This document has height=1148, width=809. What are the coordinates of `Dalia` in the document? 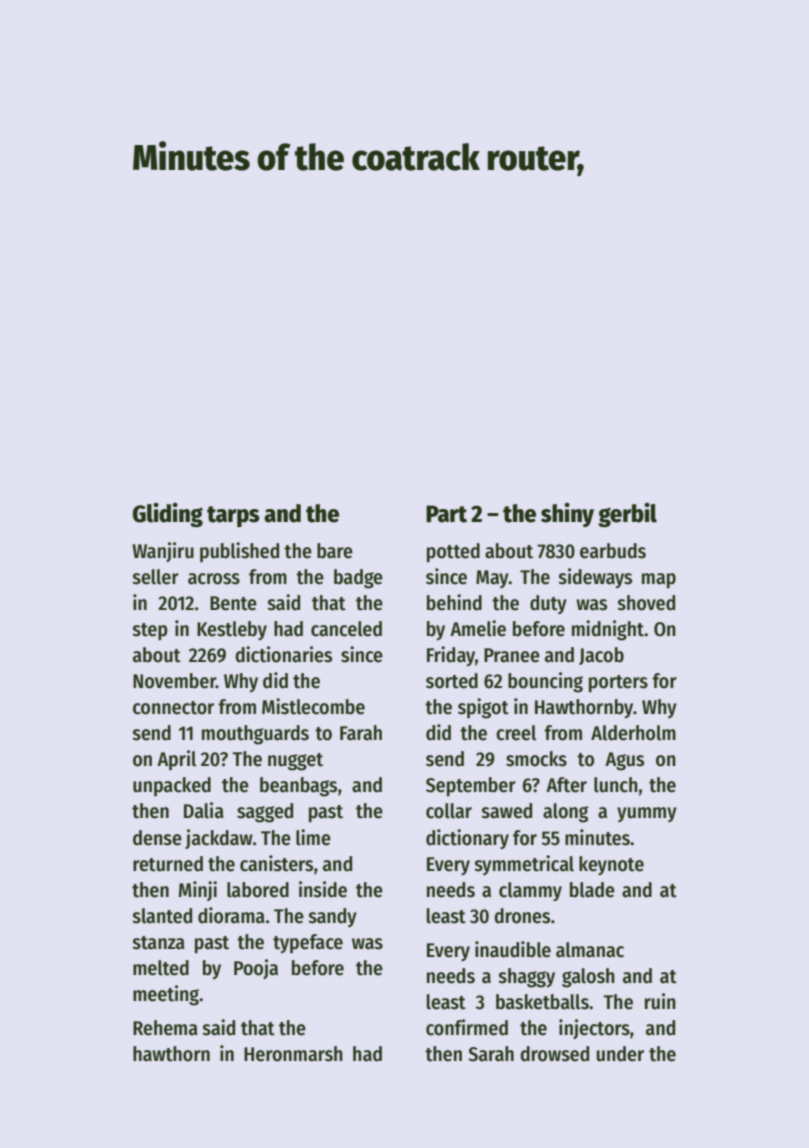 It's located at (204, 810).
